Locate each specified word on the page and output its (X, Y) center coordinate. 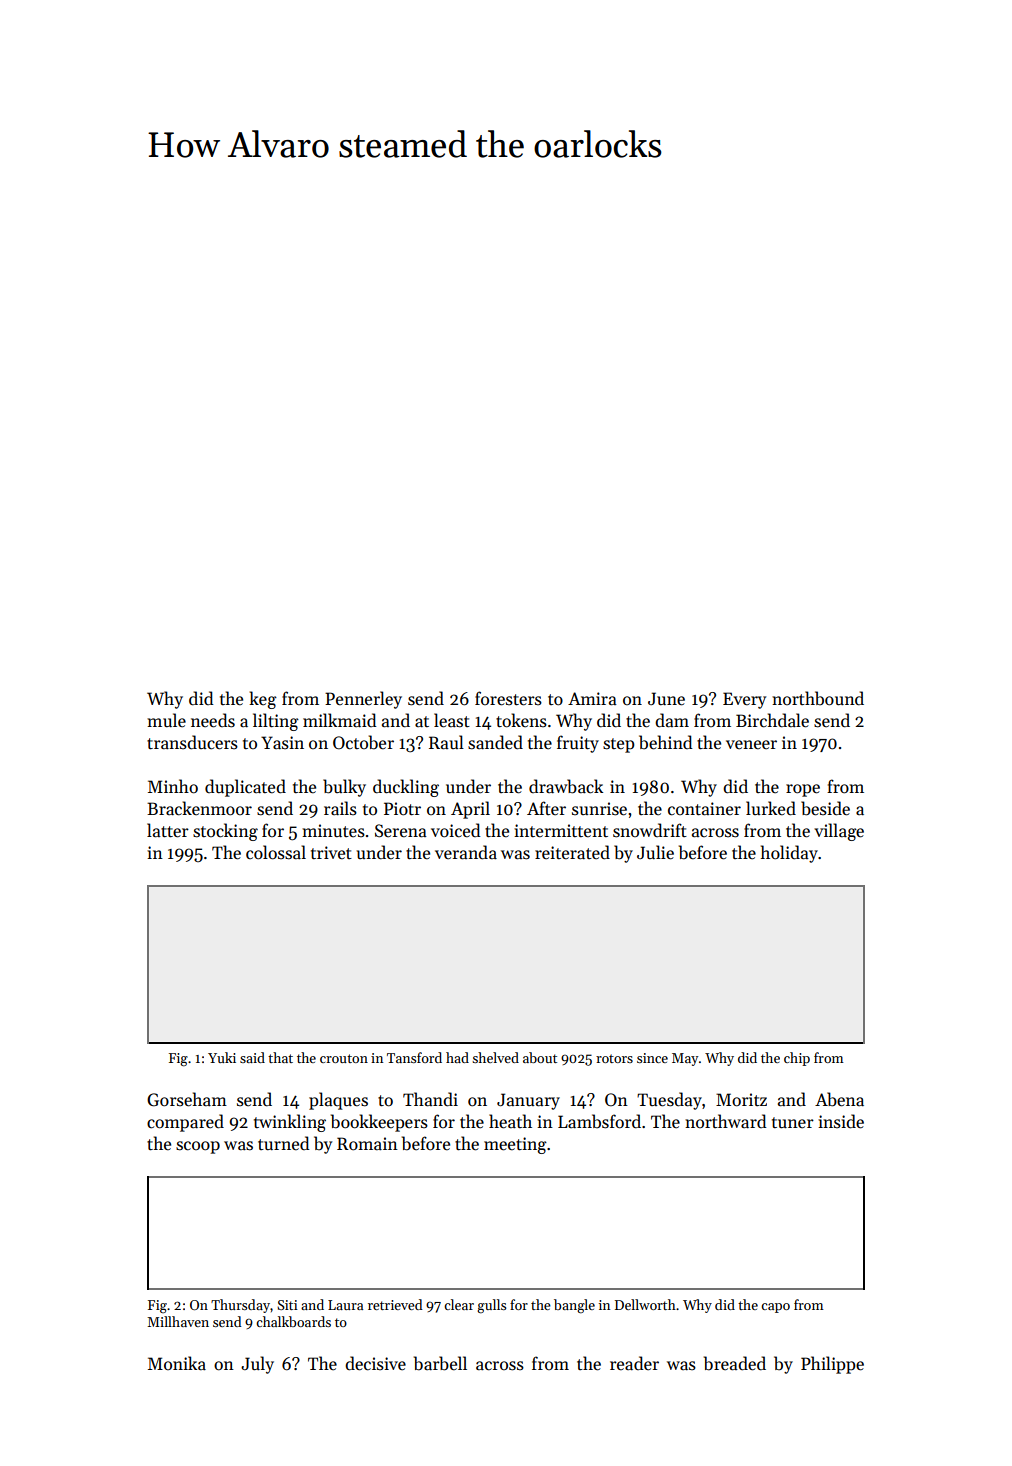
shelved (495, 1057)
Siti (287, 1305)
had (457, 1057)
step (619, 745)
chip (797, 1059)
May (685, 1059)
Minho (173, 786)
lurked (771, 808)
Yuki (222, 1057)
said (252, 1057)
